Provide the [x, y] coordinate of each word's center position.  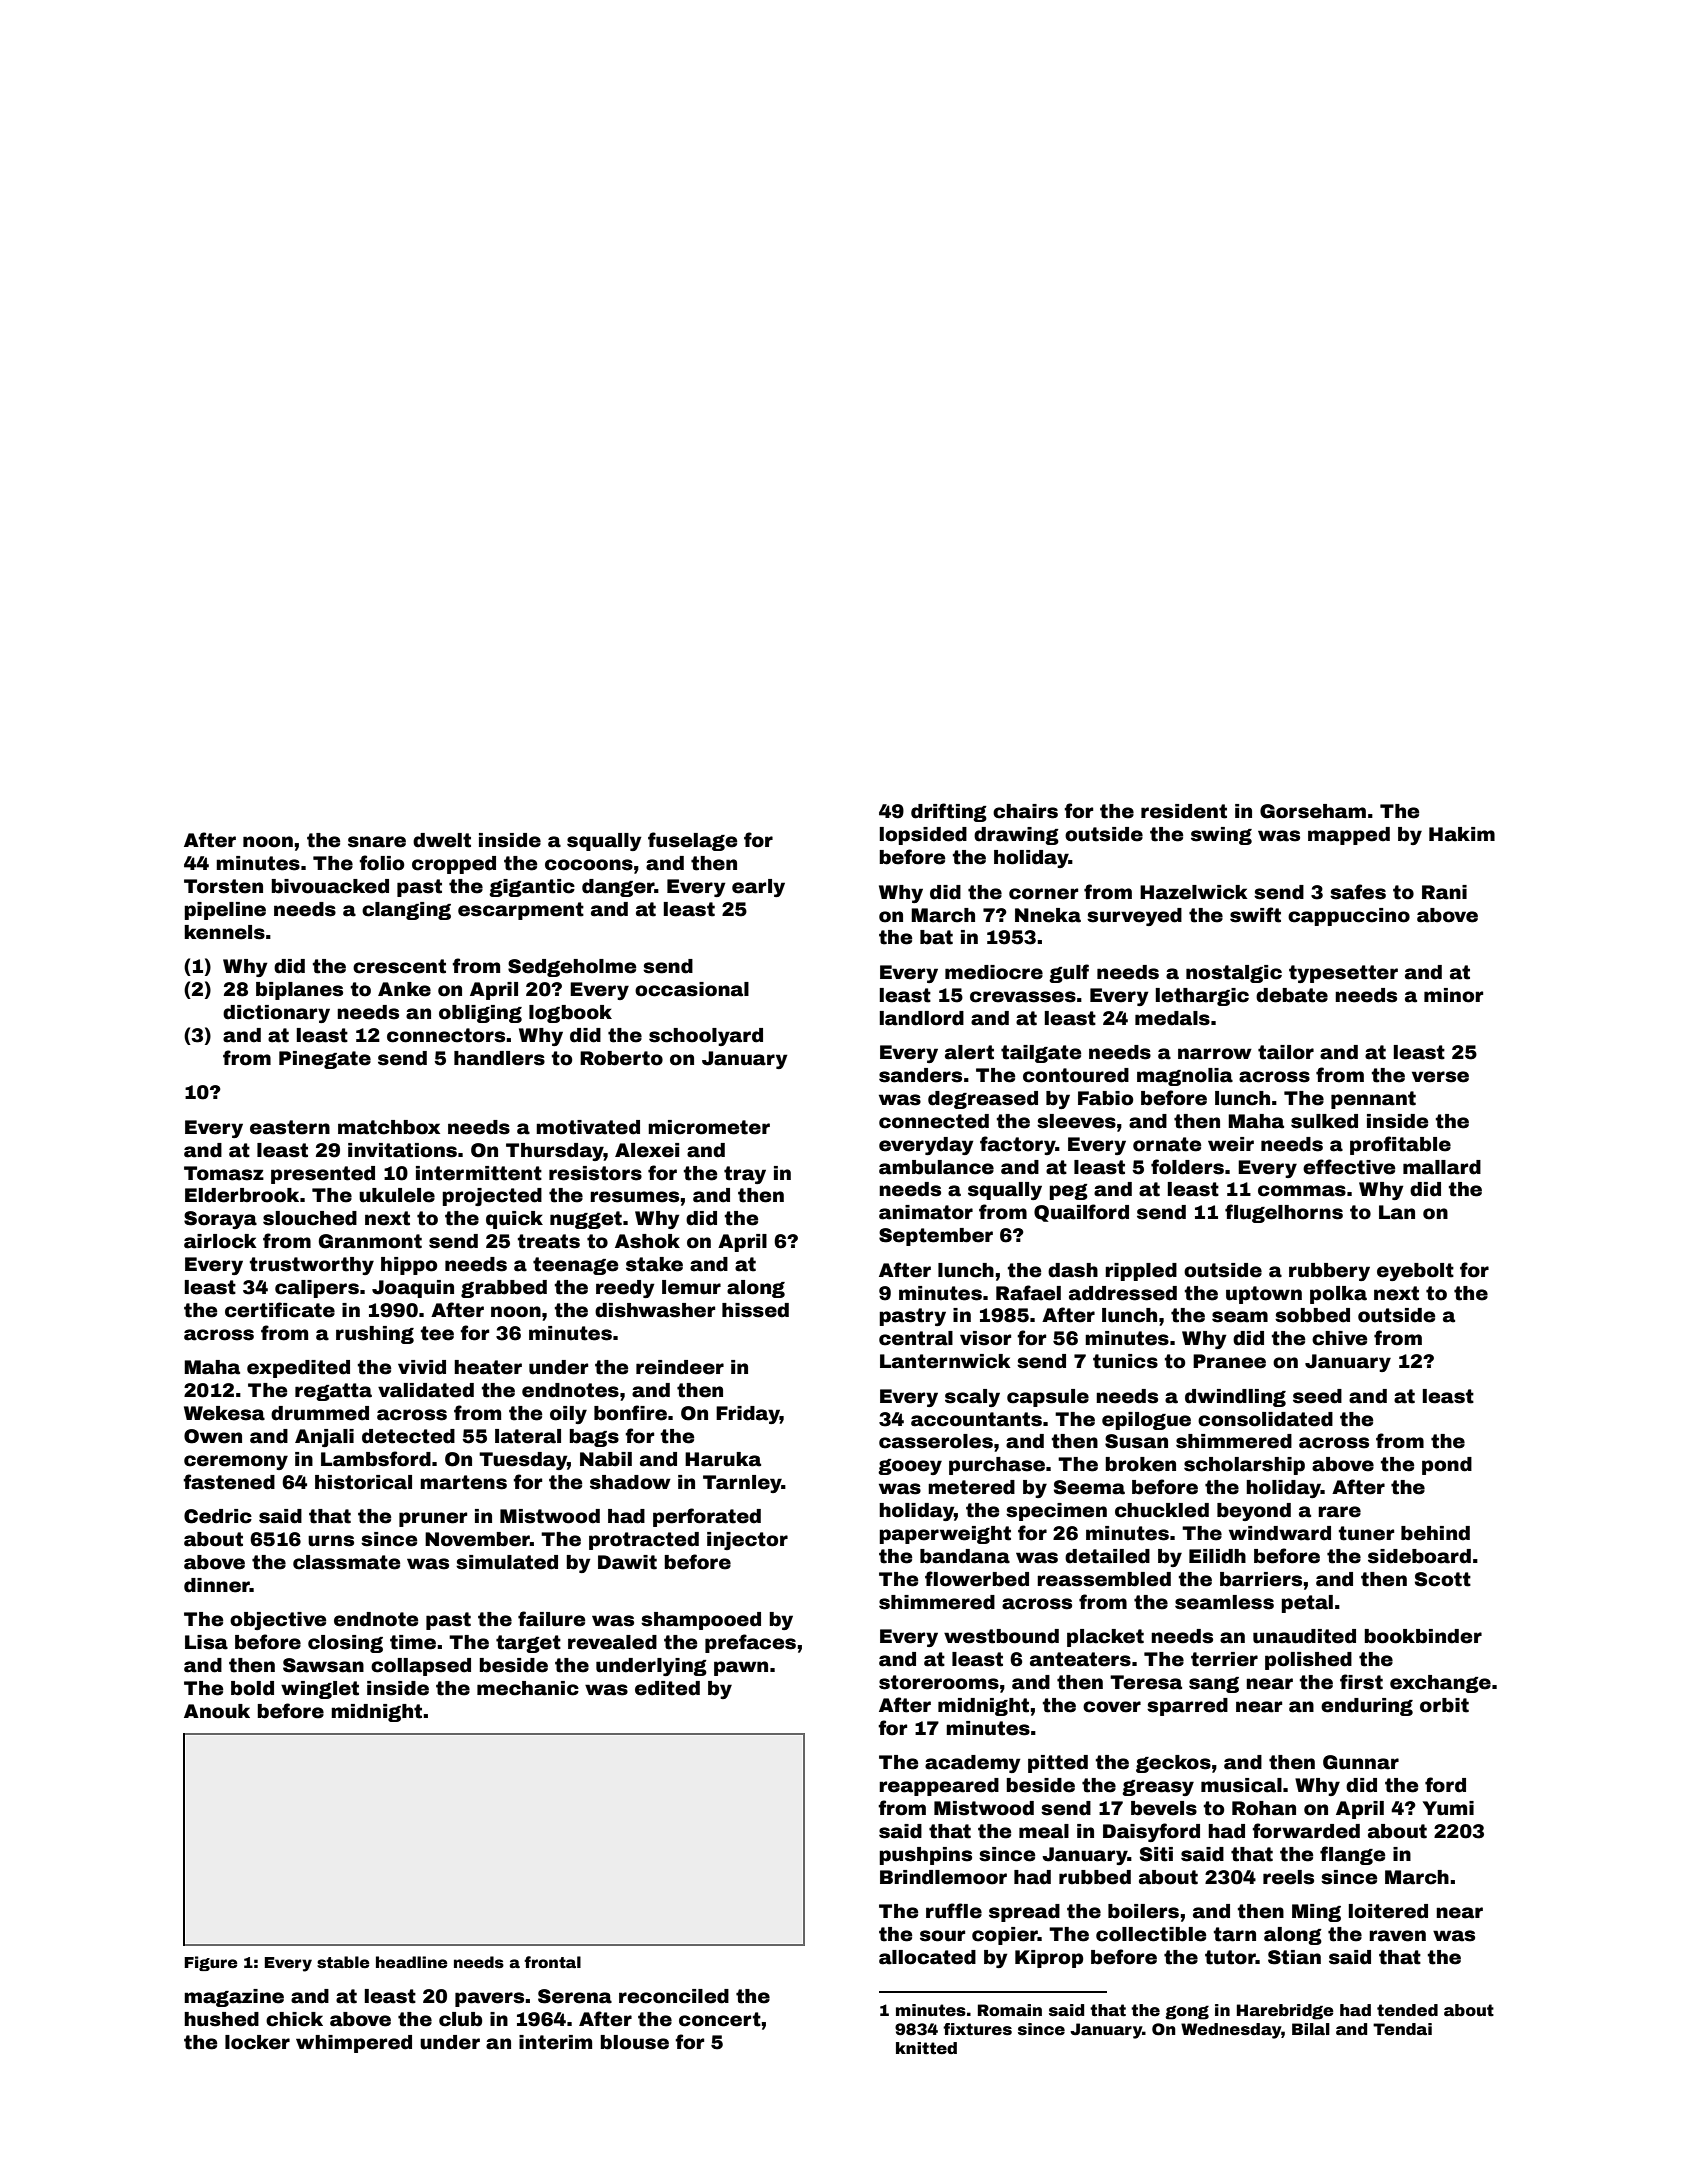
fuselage [692, 841]
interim [555, 2042]
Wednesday [1231, 2031]
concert [720, 2019]
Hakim [1462, 834]
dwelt [442, 840]
